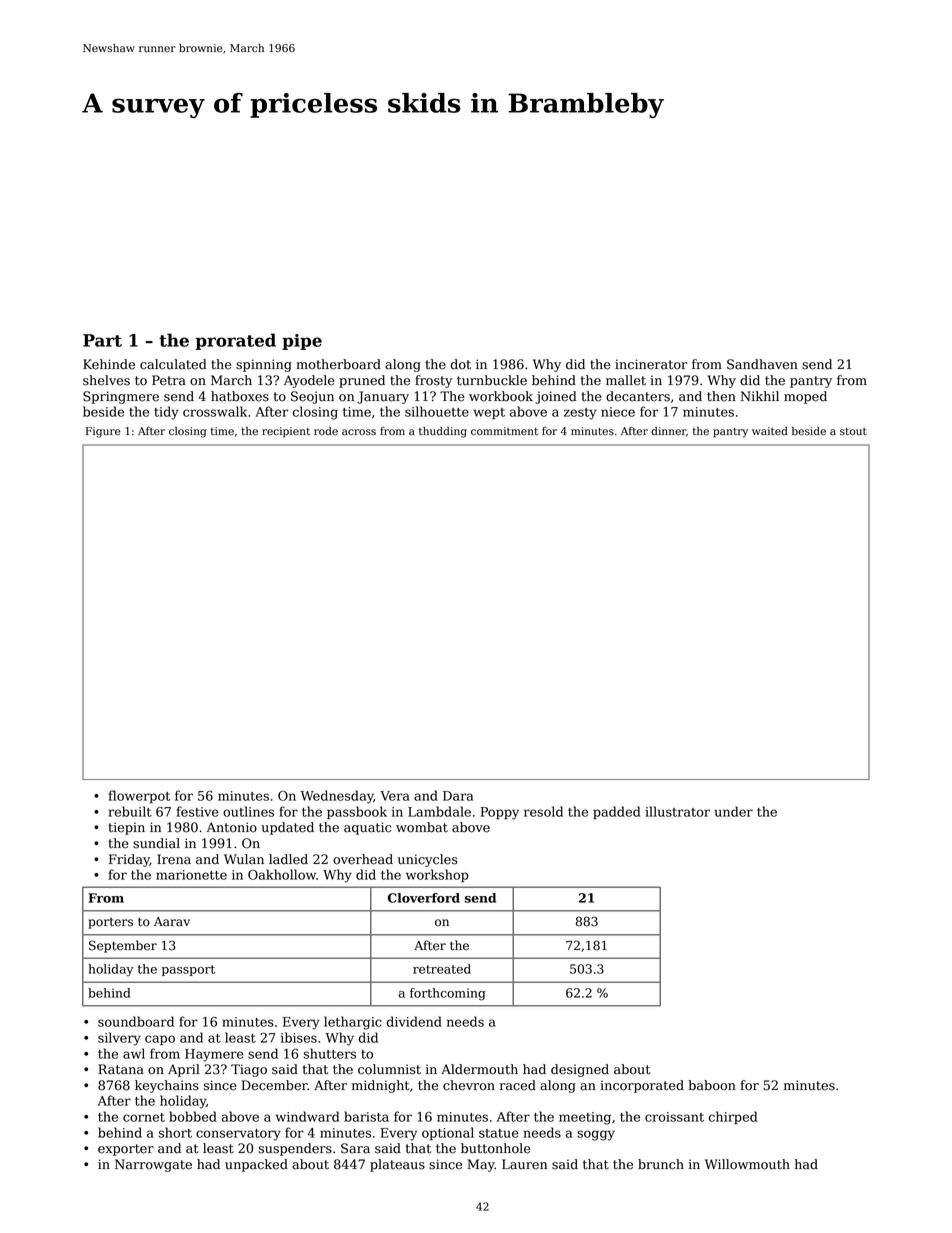  I want to click on flowerpot, so click(139, 796).
